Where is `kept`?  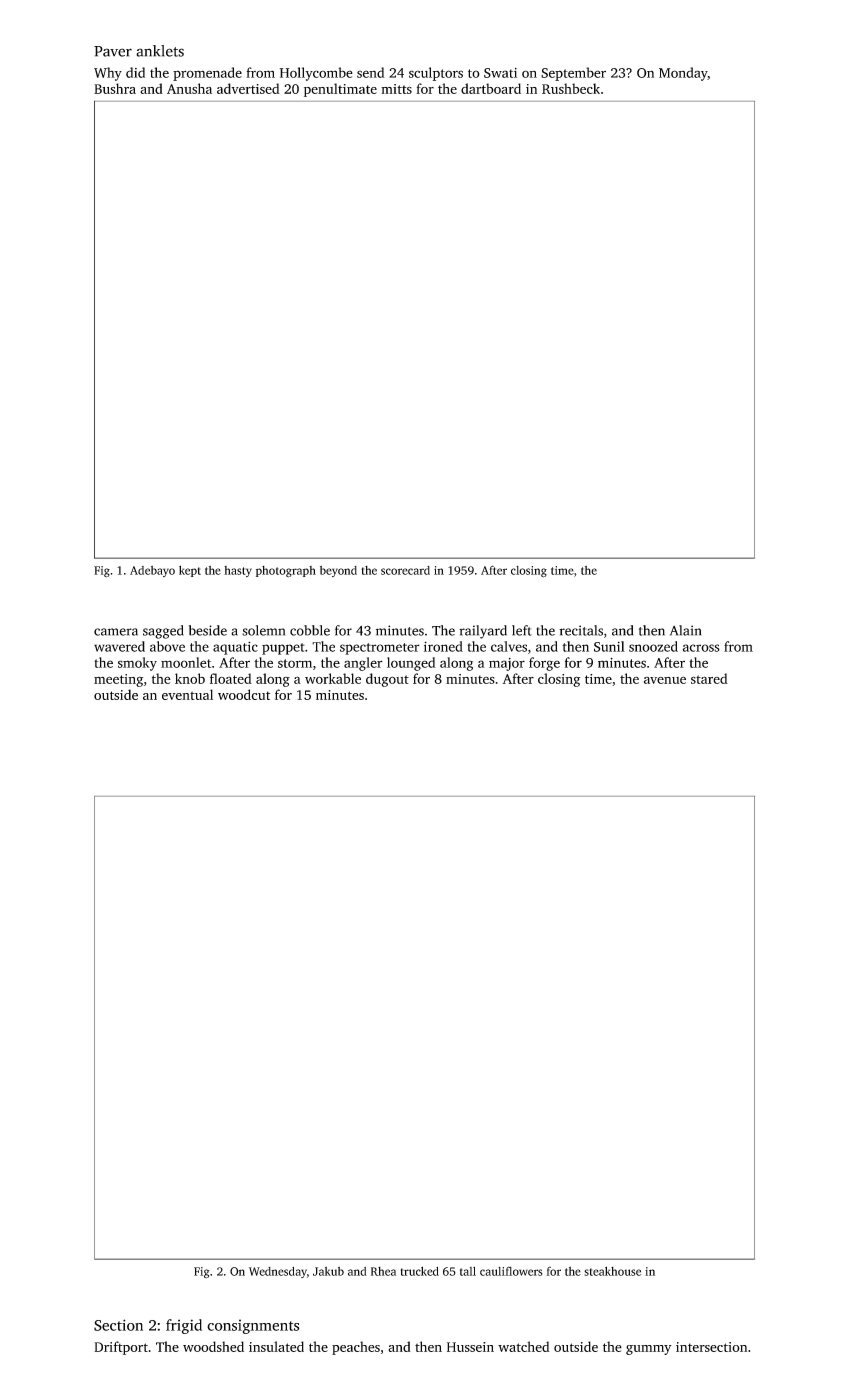 kept is located at coordinates (190, 571).
